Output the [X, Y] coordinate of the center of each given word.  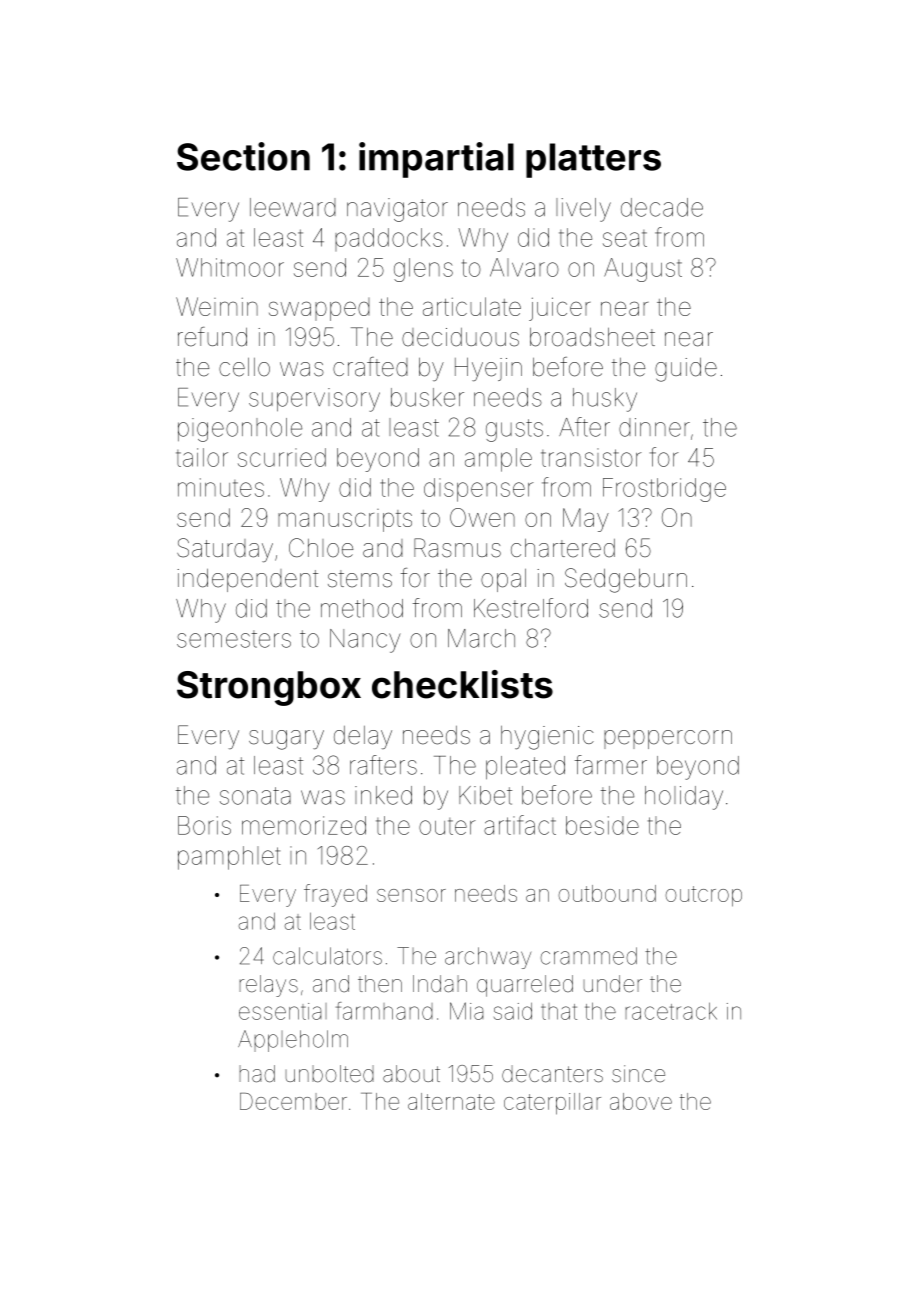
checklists [462, 684]
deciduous [460, 337]
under [612, 984]
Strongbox [269, 688]
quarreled [525, 986]
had [257, 1074]
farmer [611, 765]
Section [243, 156]
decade [662, 207]
